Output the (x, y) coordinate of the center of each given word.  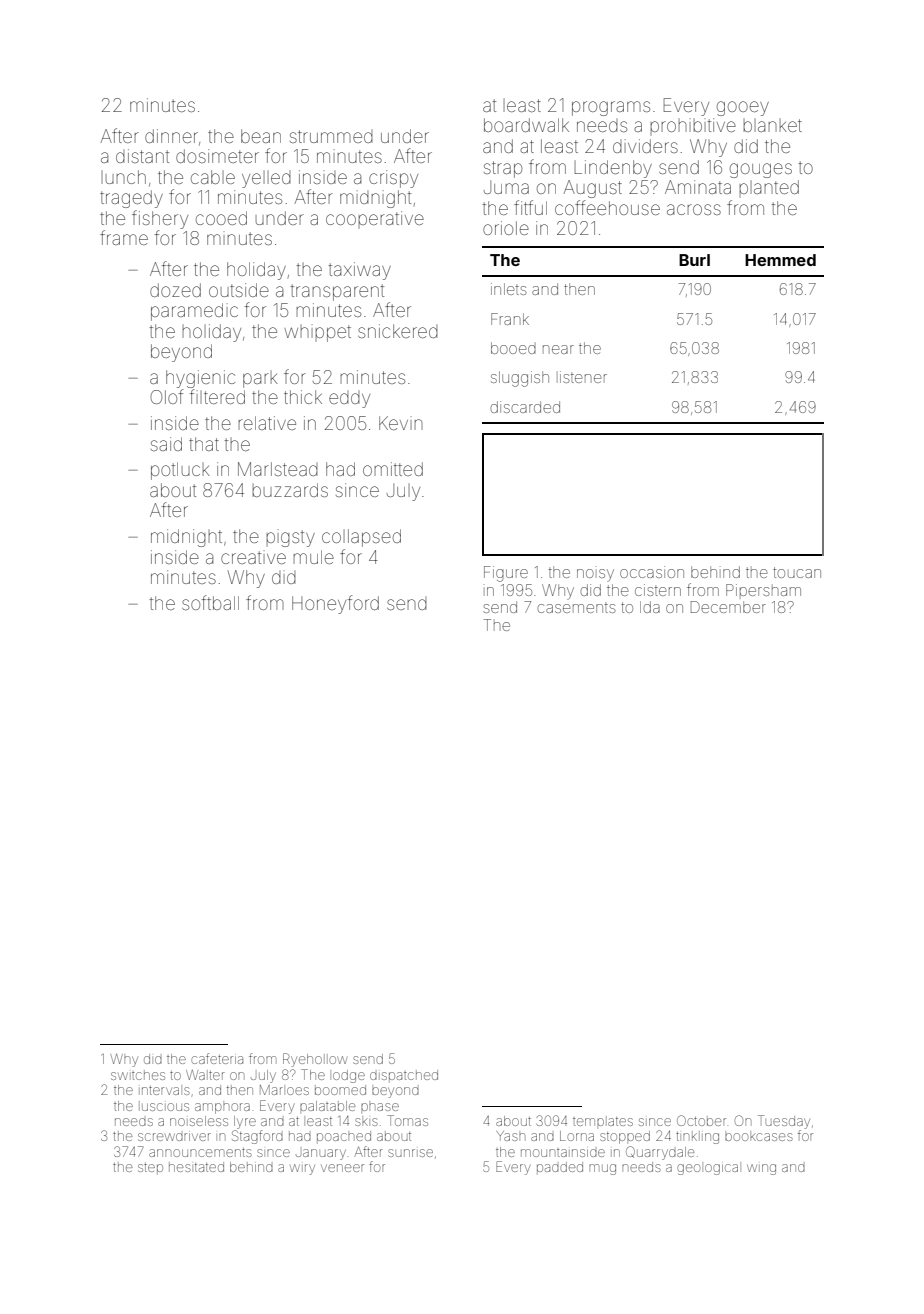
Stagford (257, 1137)
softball (210, 602)
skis (366, 1122)
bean (261, 136)
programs (611, 108)
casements (576, 608)
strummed (331, 136)
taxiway (360, 271)
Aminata (698, 187)
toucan (797, 572)
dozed (175, 290)
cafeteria (217, 1058)
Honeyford (335, 604)
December (728, 607)
